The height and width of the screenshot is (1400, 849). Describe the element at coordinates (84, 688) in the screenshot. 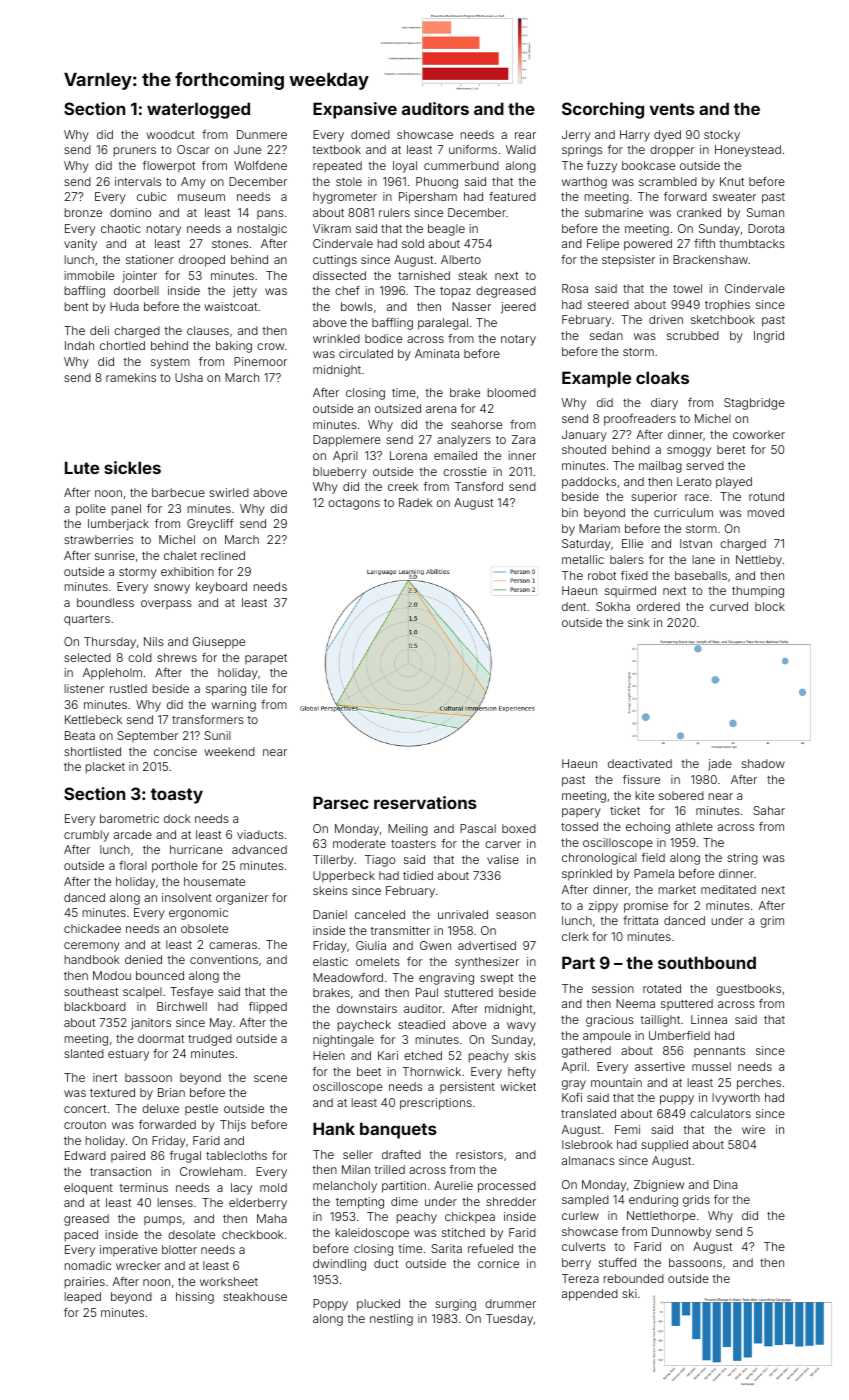

I see `listener` at that location.
